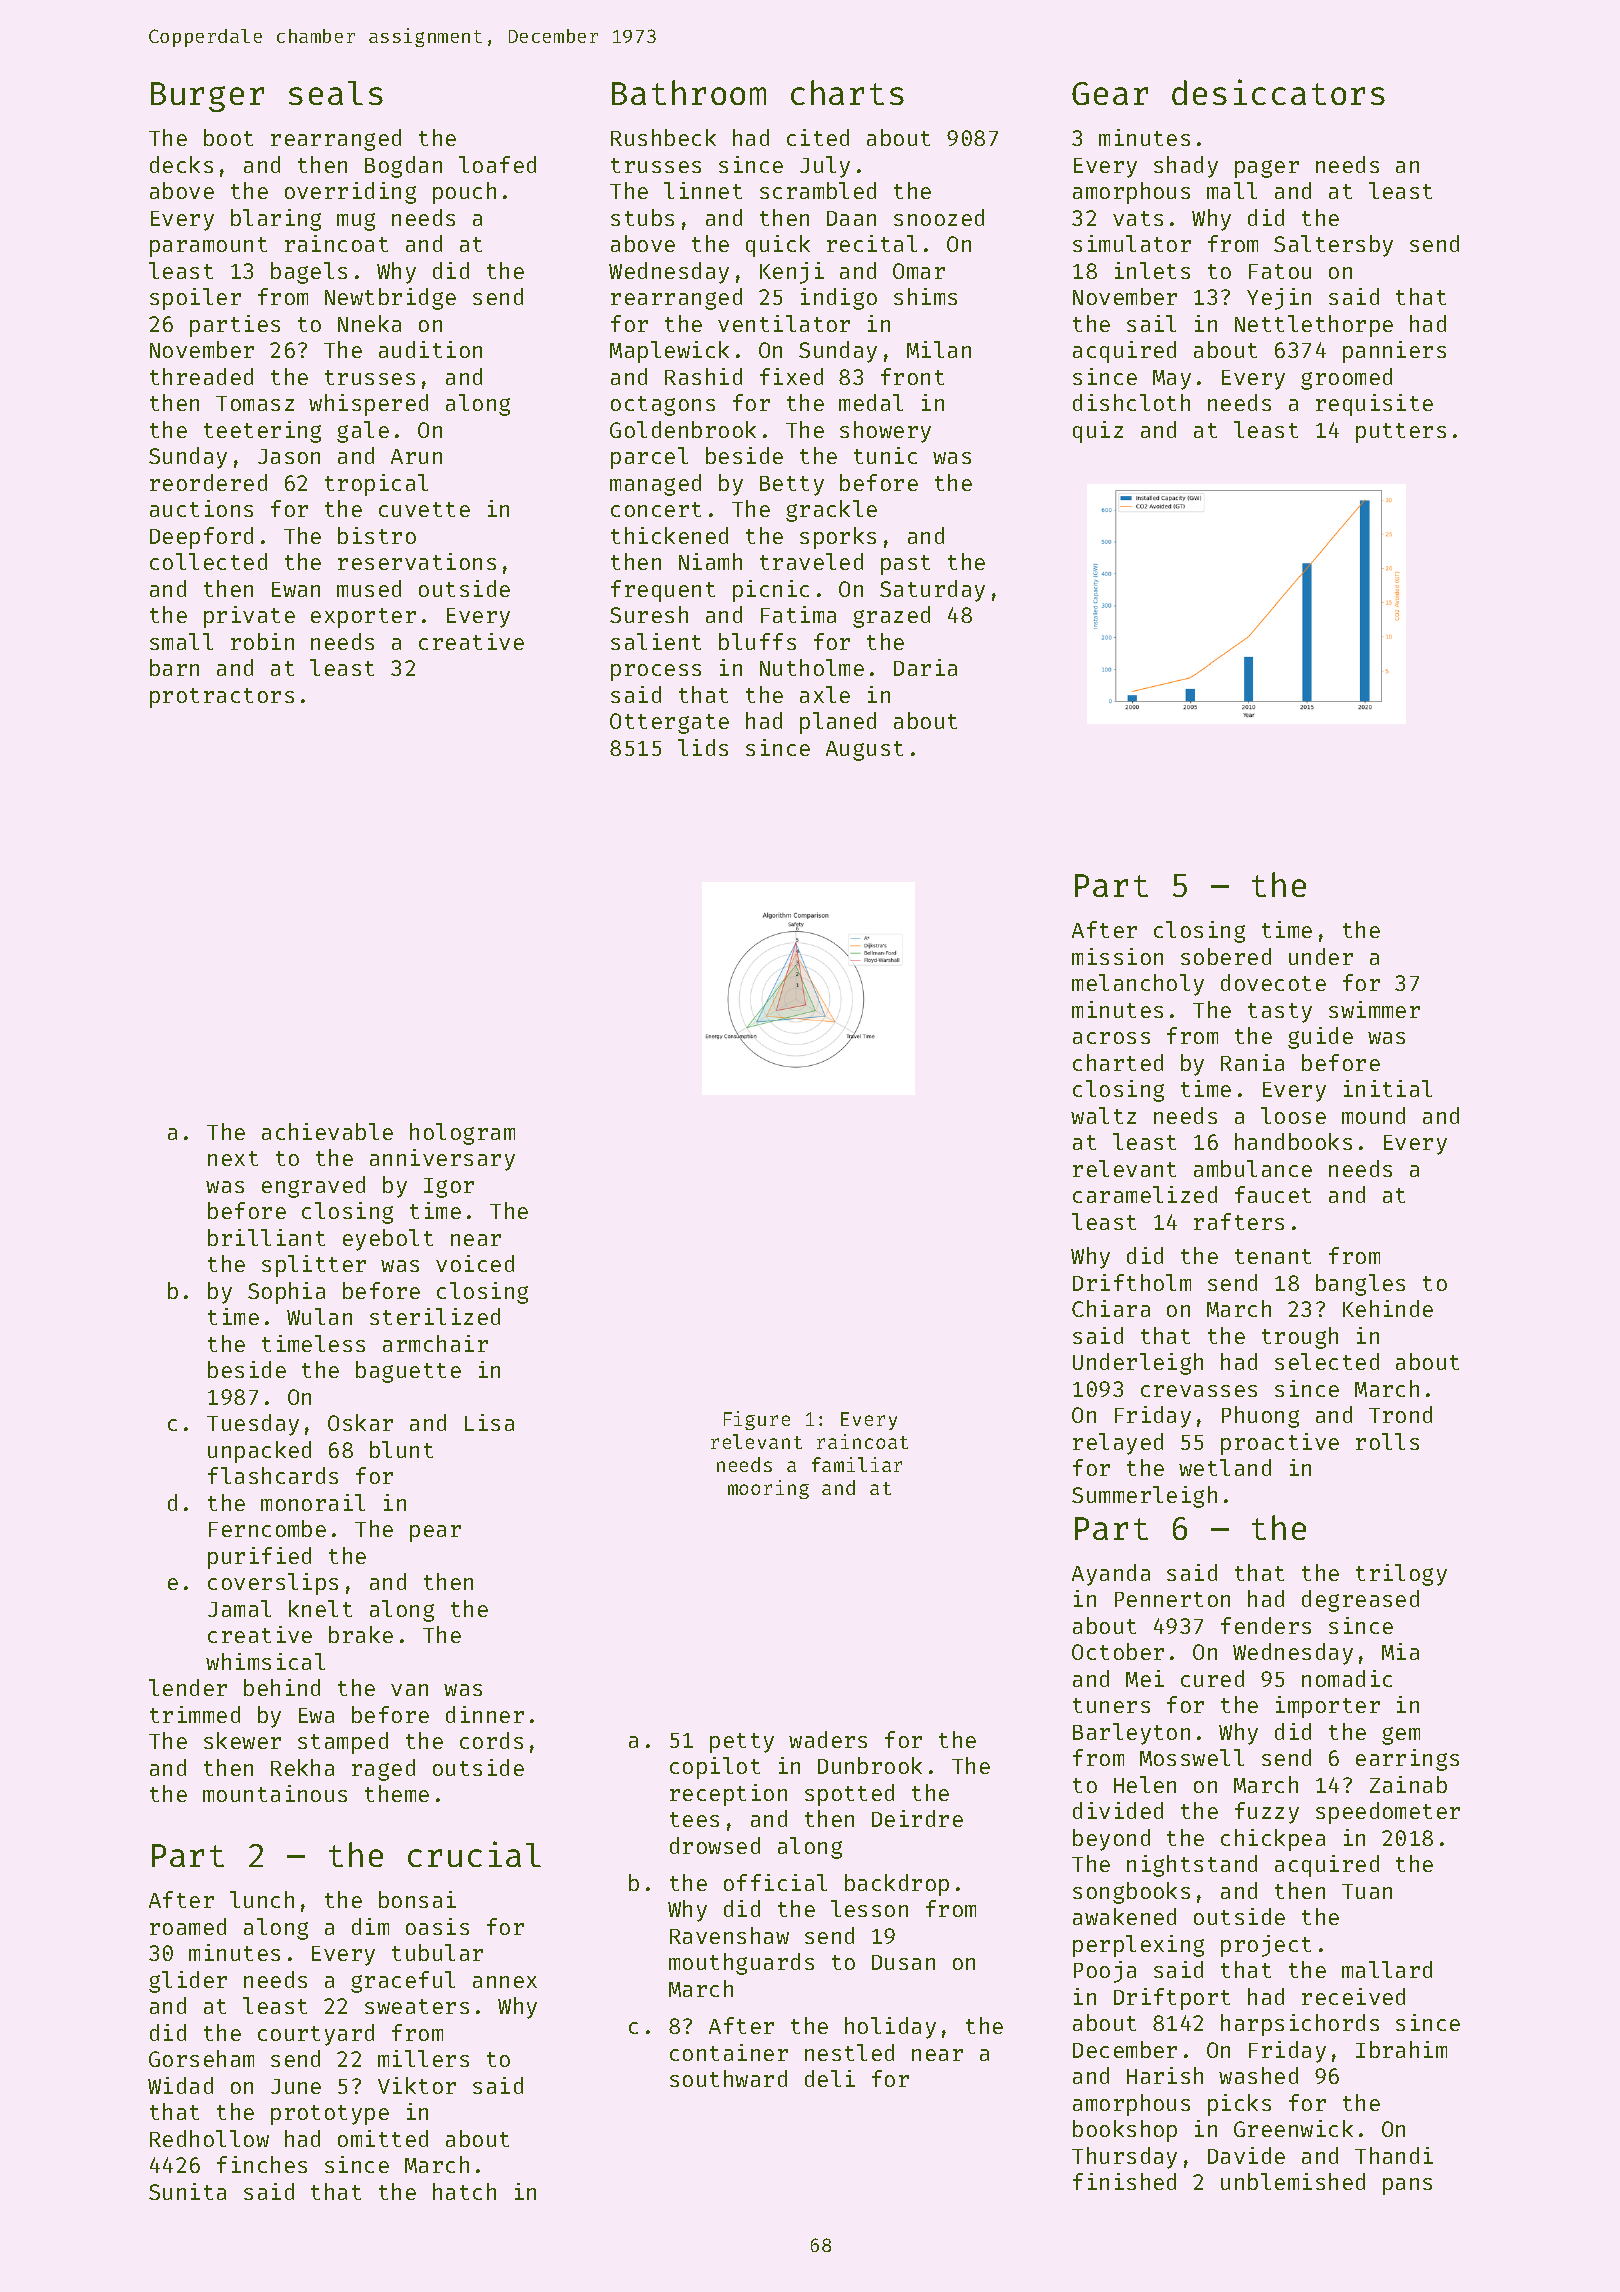 The width and height of the document is (1620, 2292). Describe the element at coordinates (464, 2191) in the document. I see `hatch` at that location.
